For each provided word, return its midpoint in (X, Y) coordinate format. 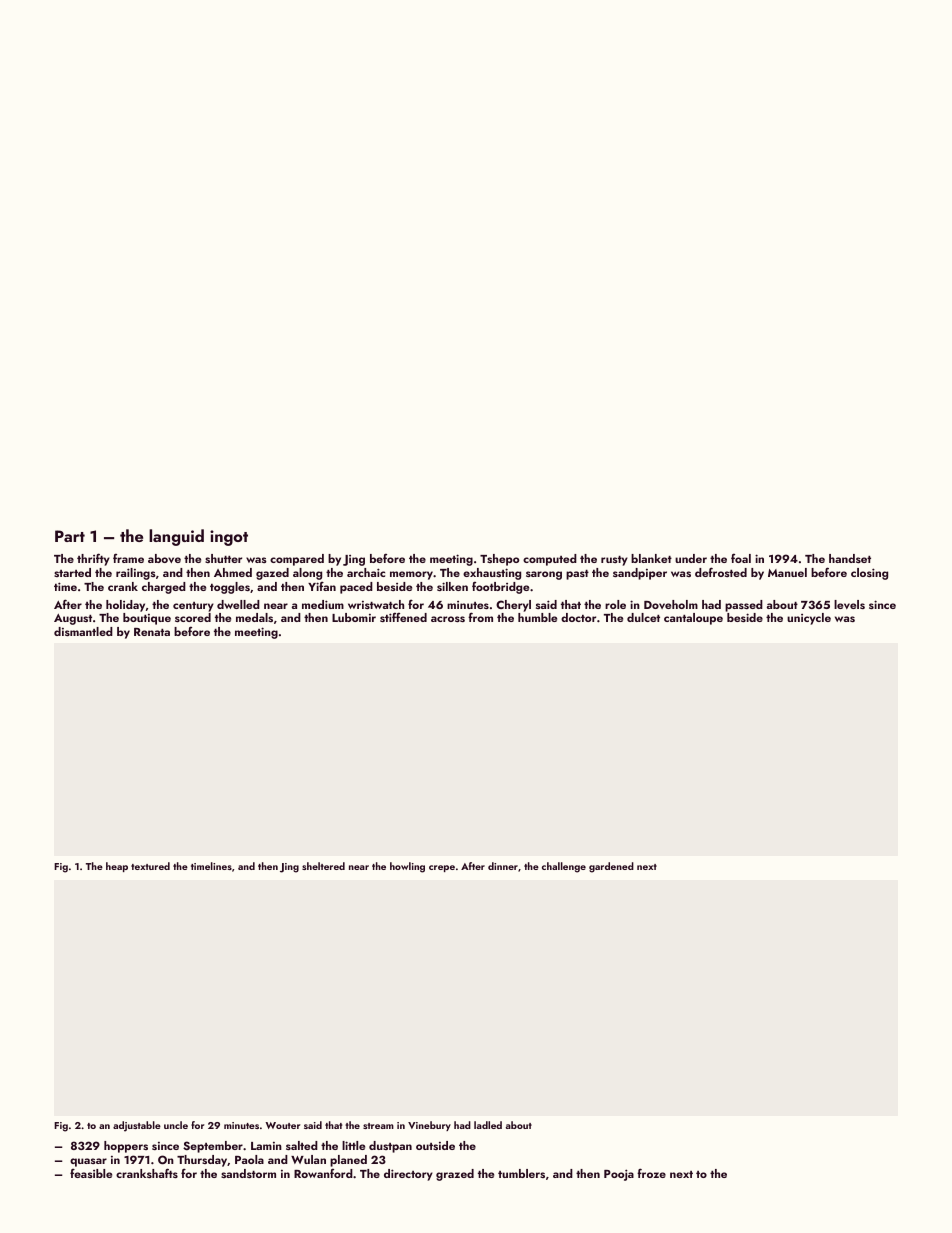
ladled (488, 1125)
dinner (503, 866)
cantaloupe (693, 619)
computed (550, 560)
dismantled (83, 631)
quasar (88, 1162)
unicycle (809, 619)
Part (70, 536)
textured (150, 866)
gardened (611, 867)
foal (741, 558)
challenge (564, 867)
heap (117, 867)
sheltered (323, 866)
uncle (176, 1125)
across (448, 619)
